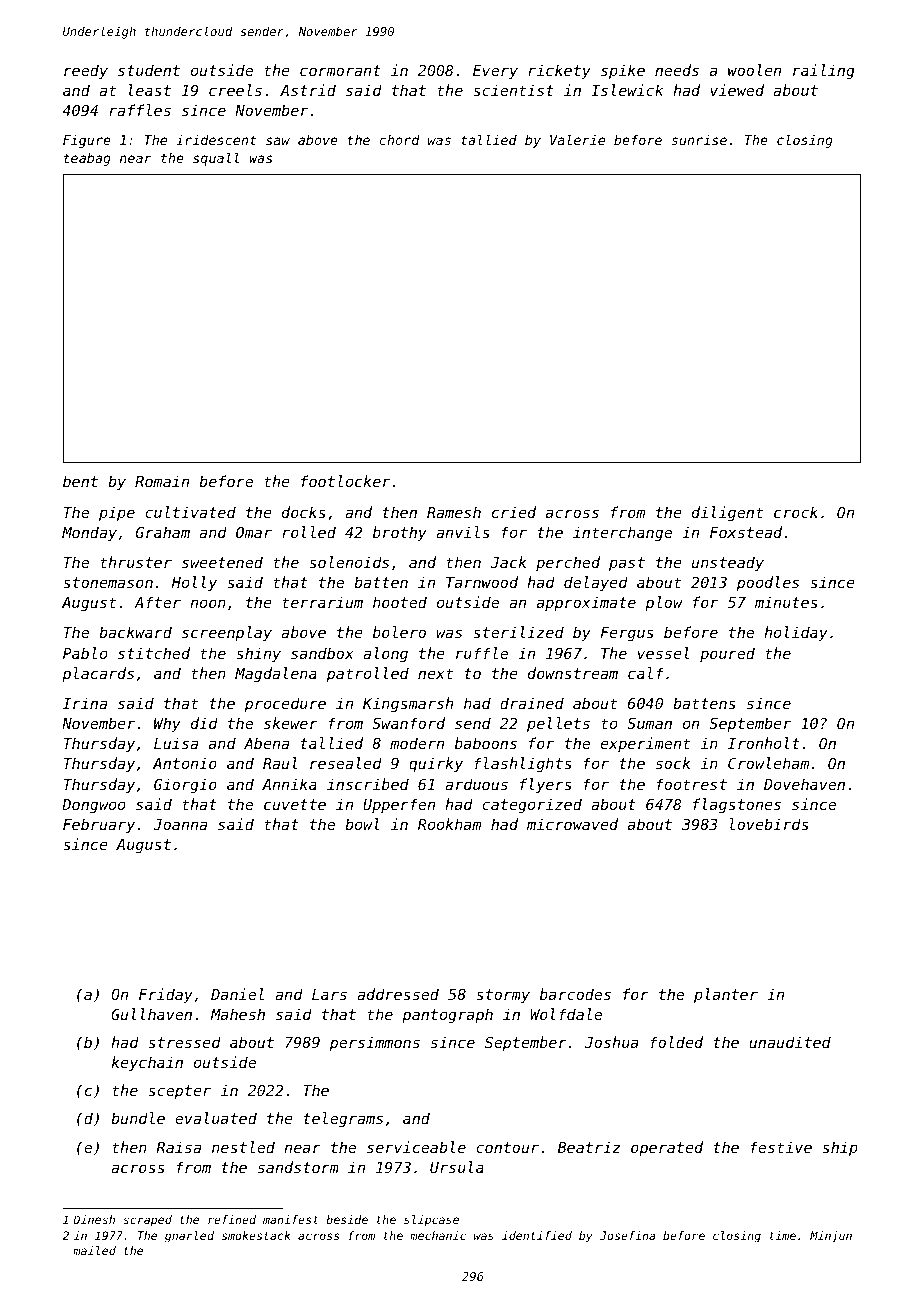  I want to click on railing, so click(824, 71).
